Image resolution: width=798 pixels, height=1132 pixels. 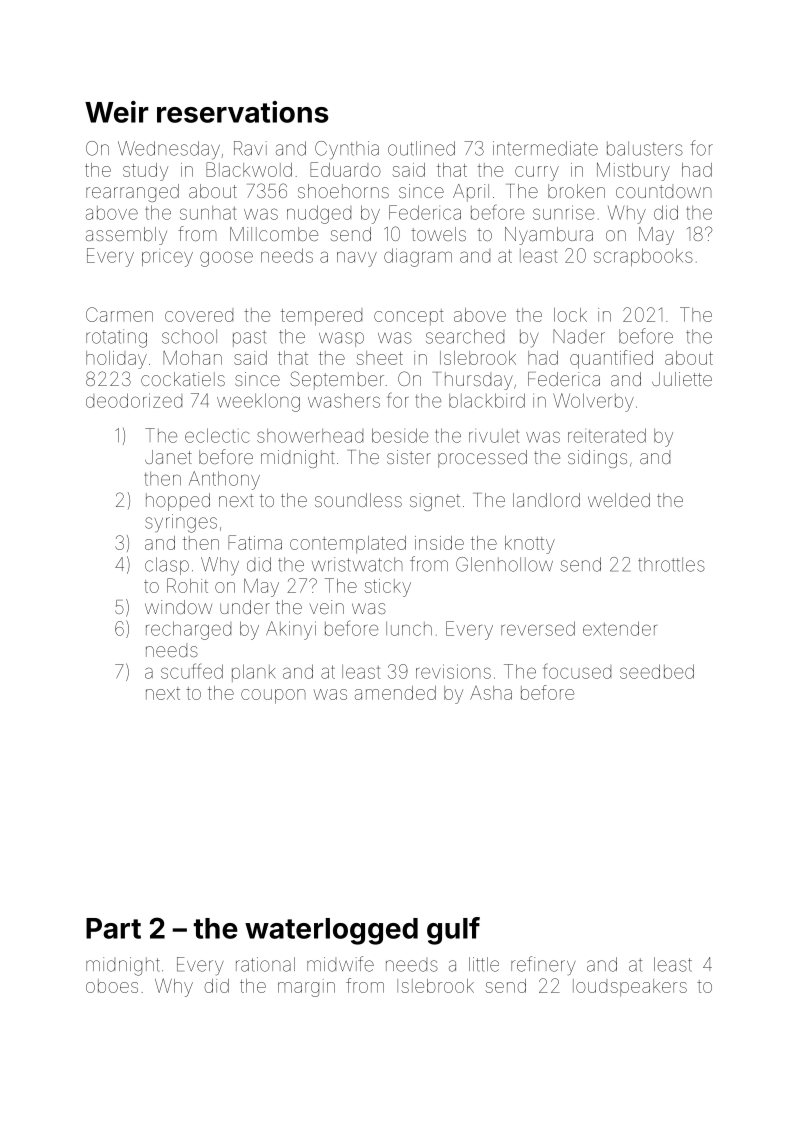 I want to click on syringes, so click(x=181, y=523).
